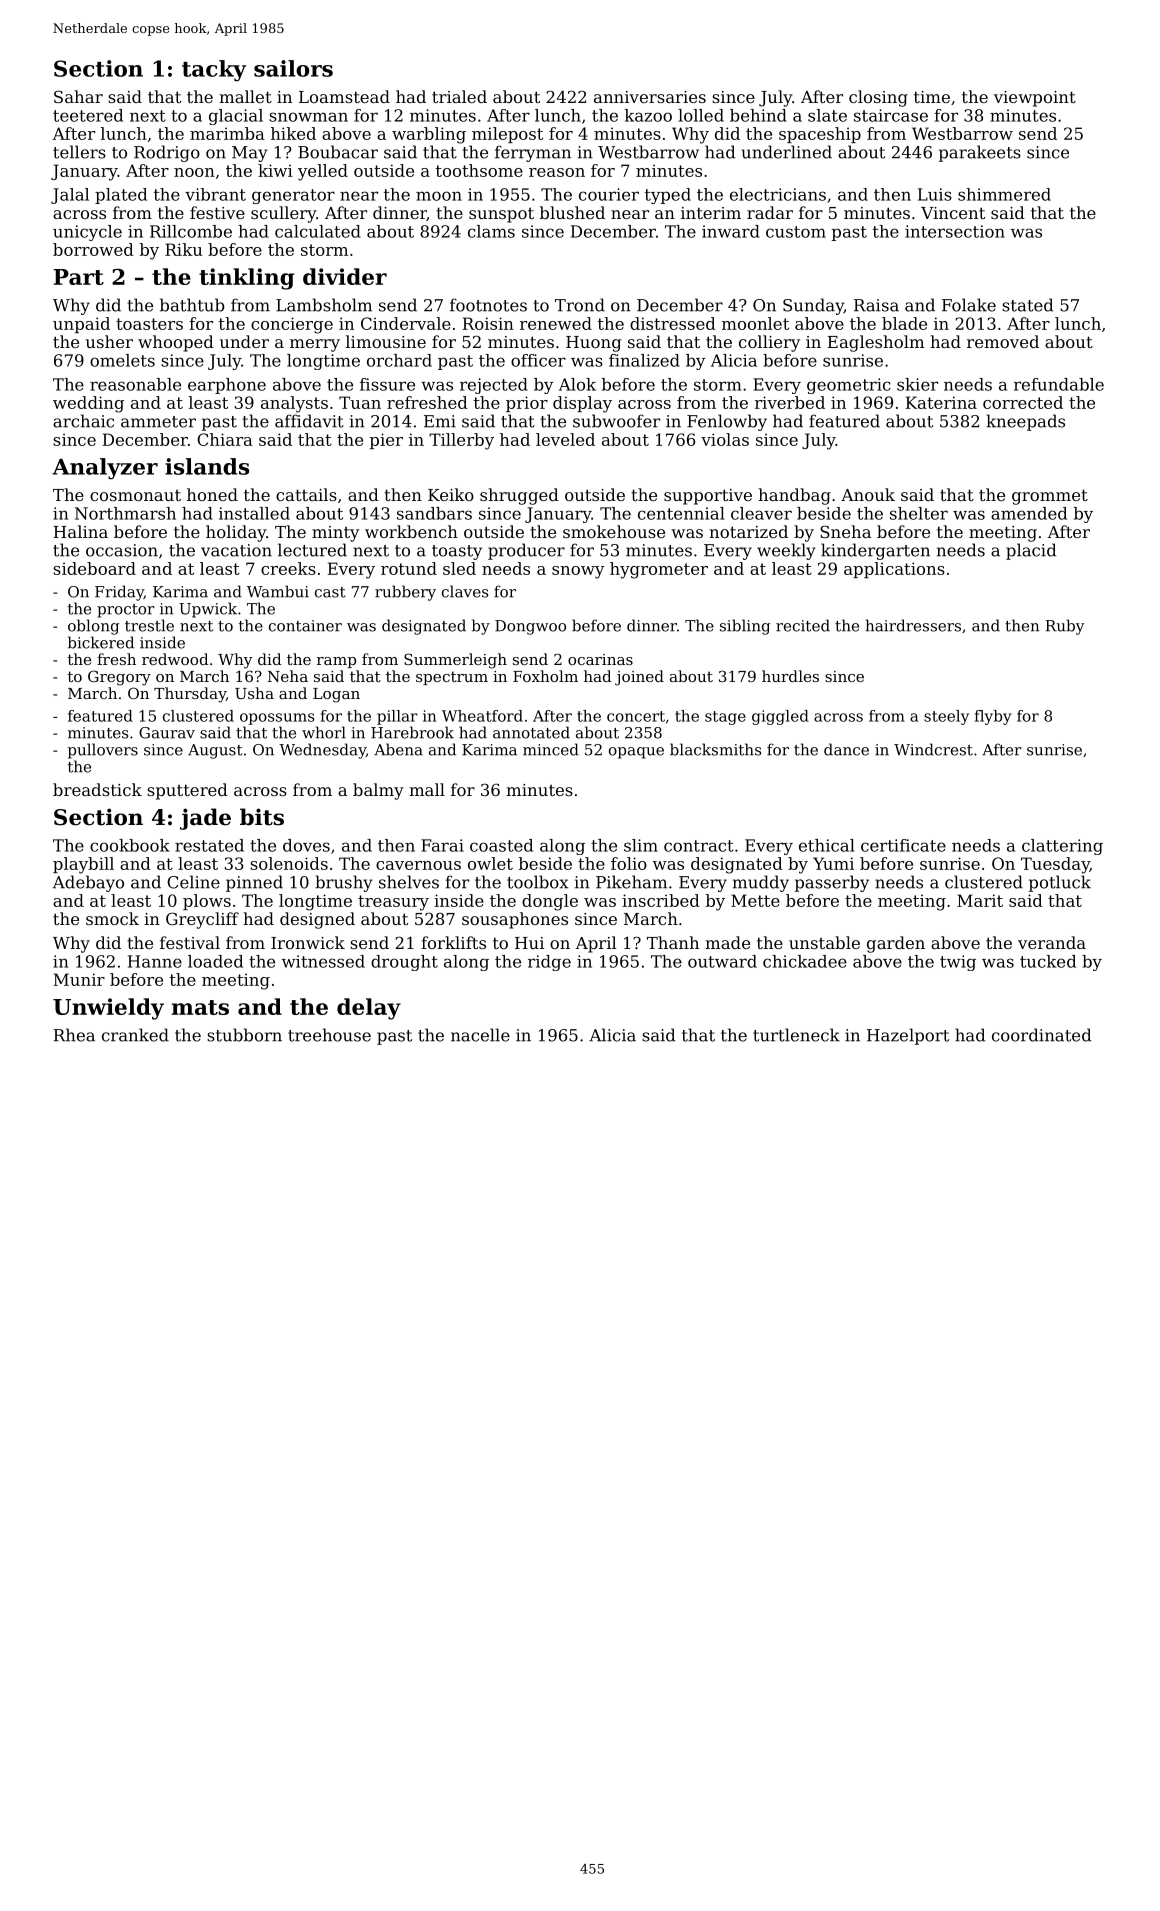 This image has height=1911, width=1160. What do you see at coordinates (636, 716) in the image?
I see `concert` at bounding box center [636, 716].
